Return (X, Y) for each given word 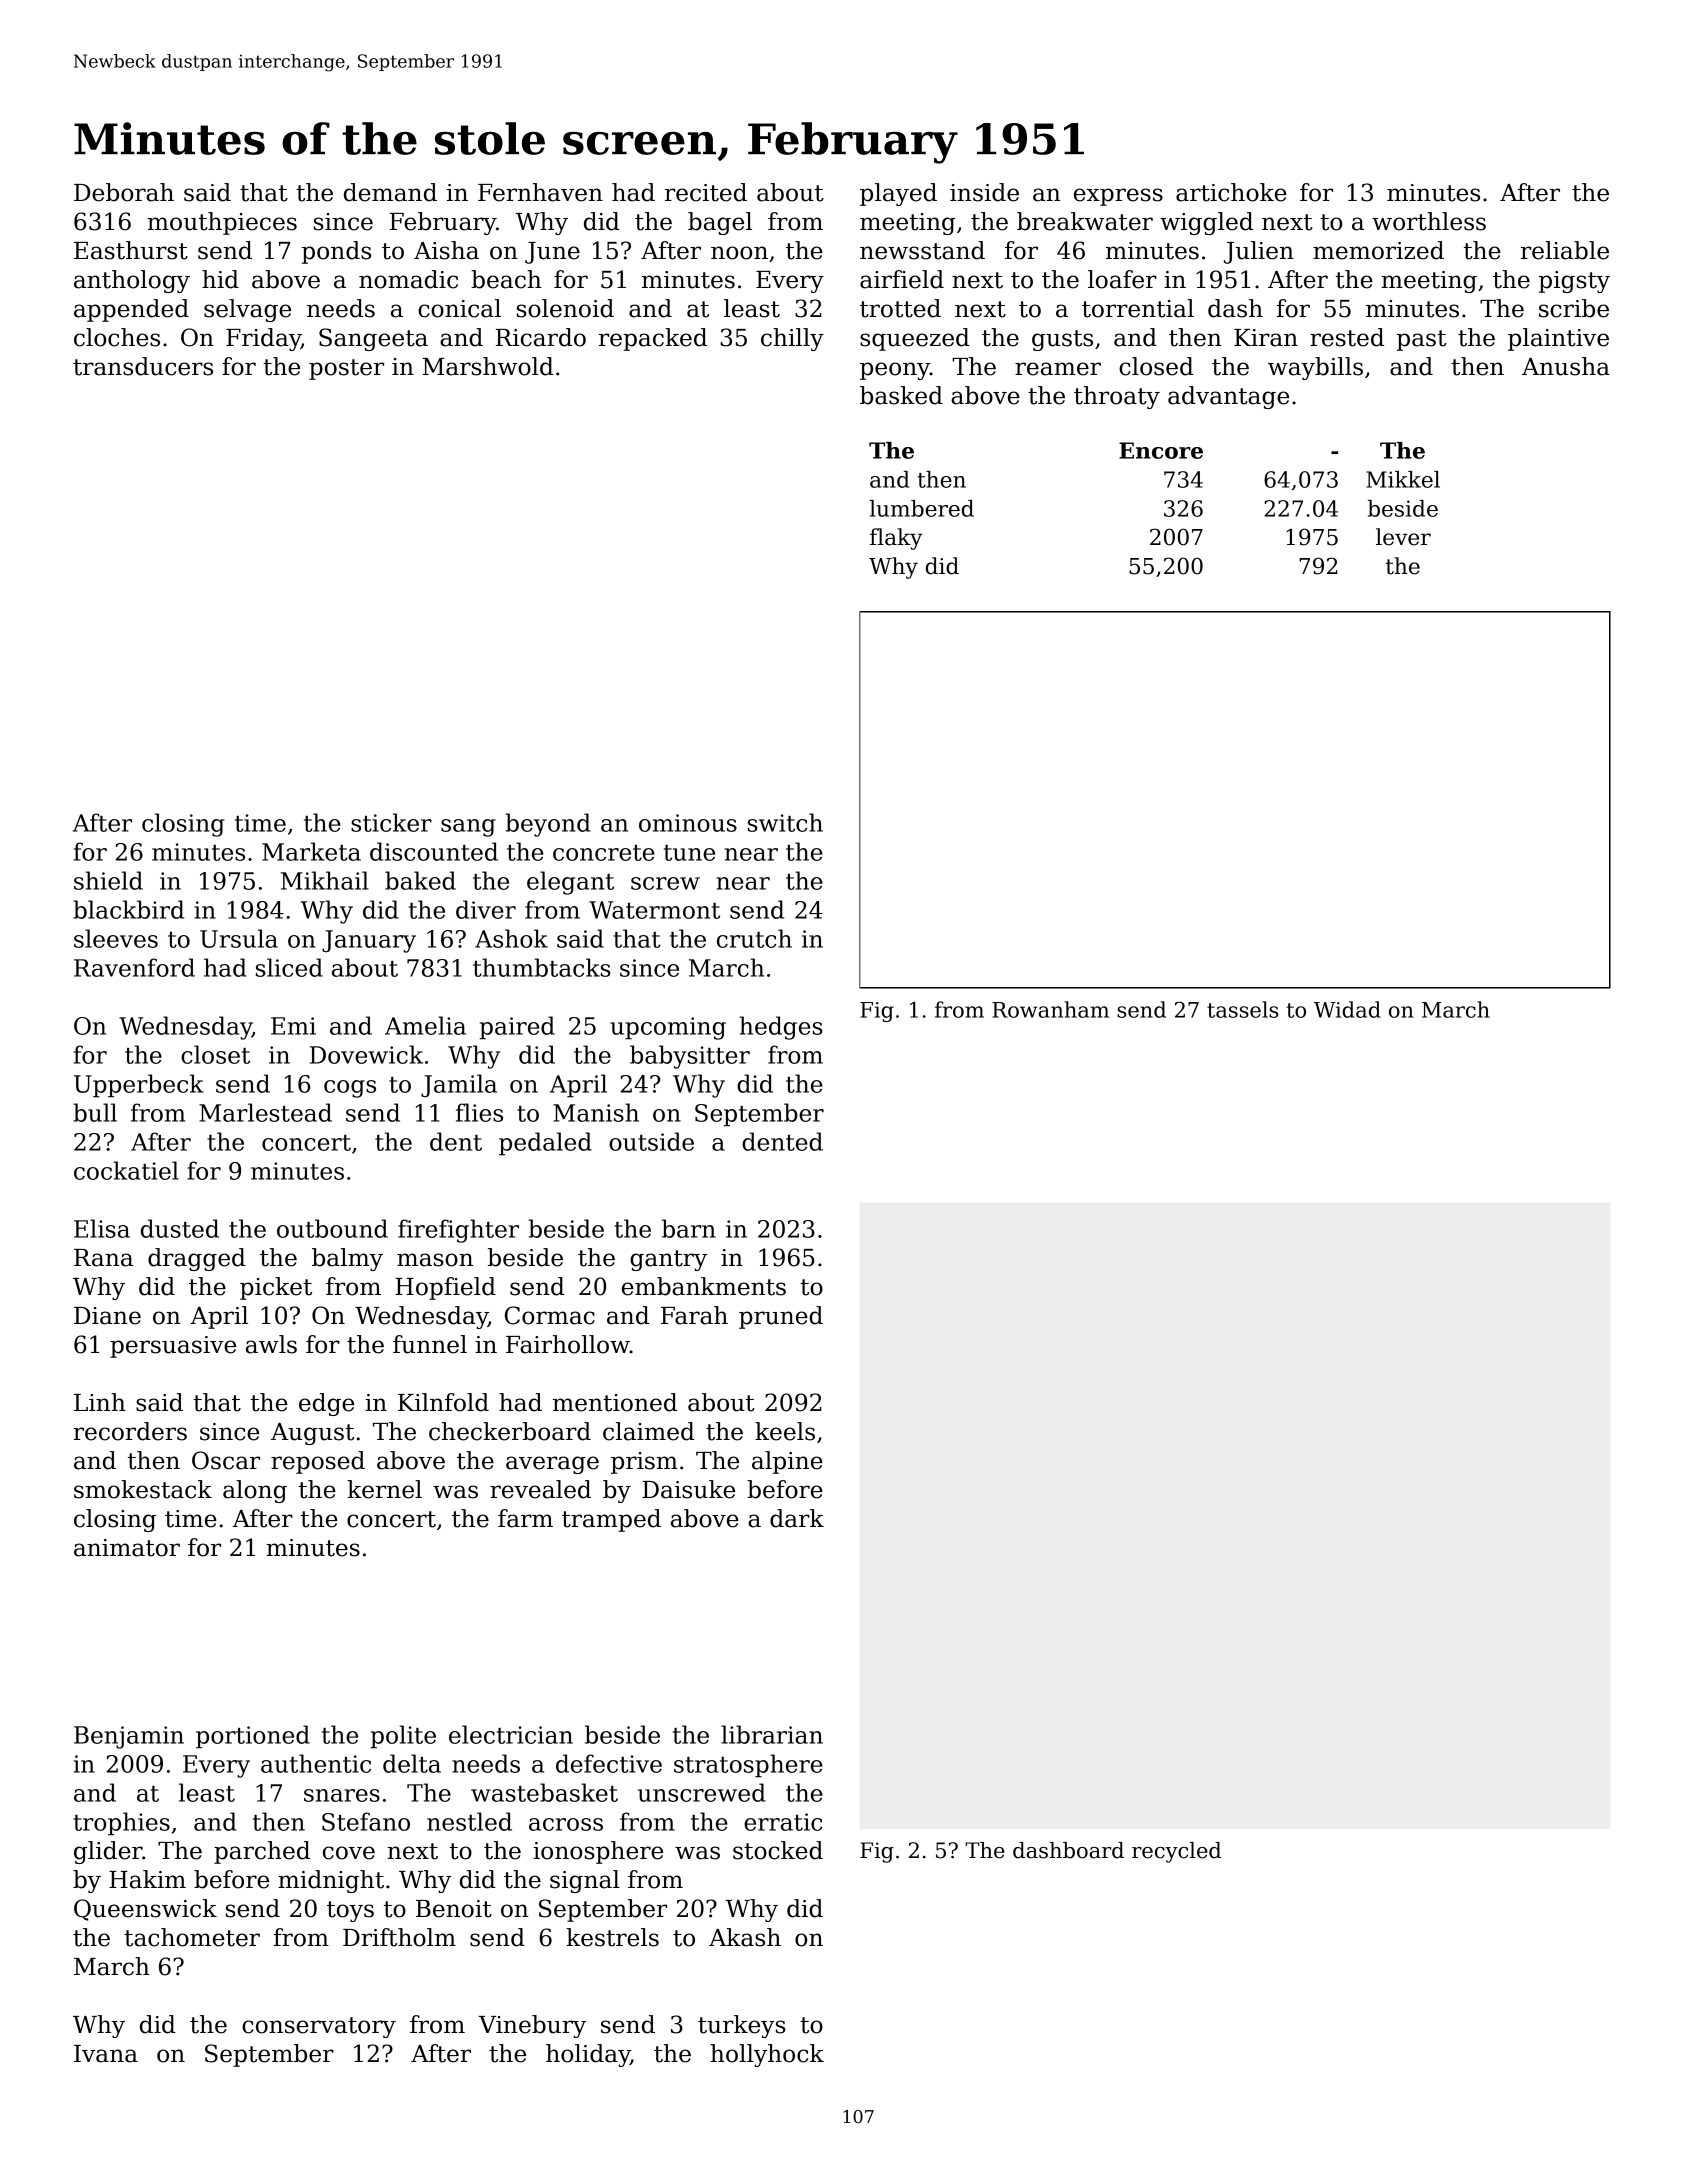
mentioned (615, 1402)
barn (689, 1228)
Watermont (654, 910)
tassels (1242, 1009)
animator (127, 1548)
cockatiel (126, 1170)
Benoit (454, 1909)
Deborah (124, 192)
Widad (1347, 1009)
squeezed (915, 339)
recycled (1176, 1852)
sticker (391, 822)
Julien (1259, 252)
